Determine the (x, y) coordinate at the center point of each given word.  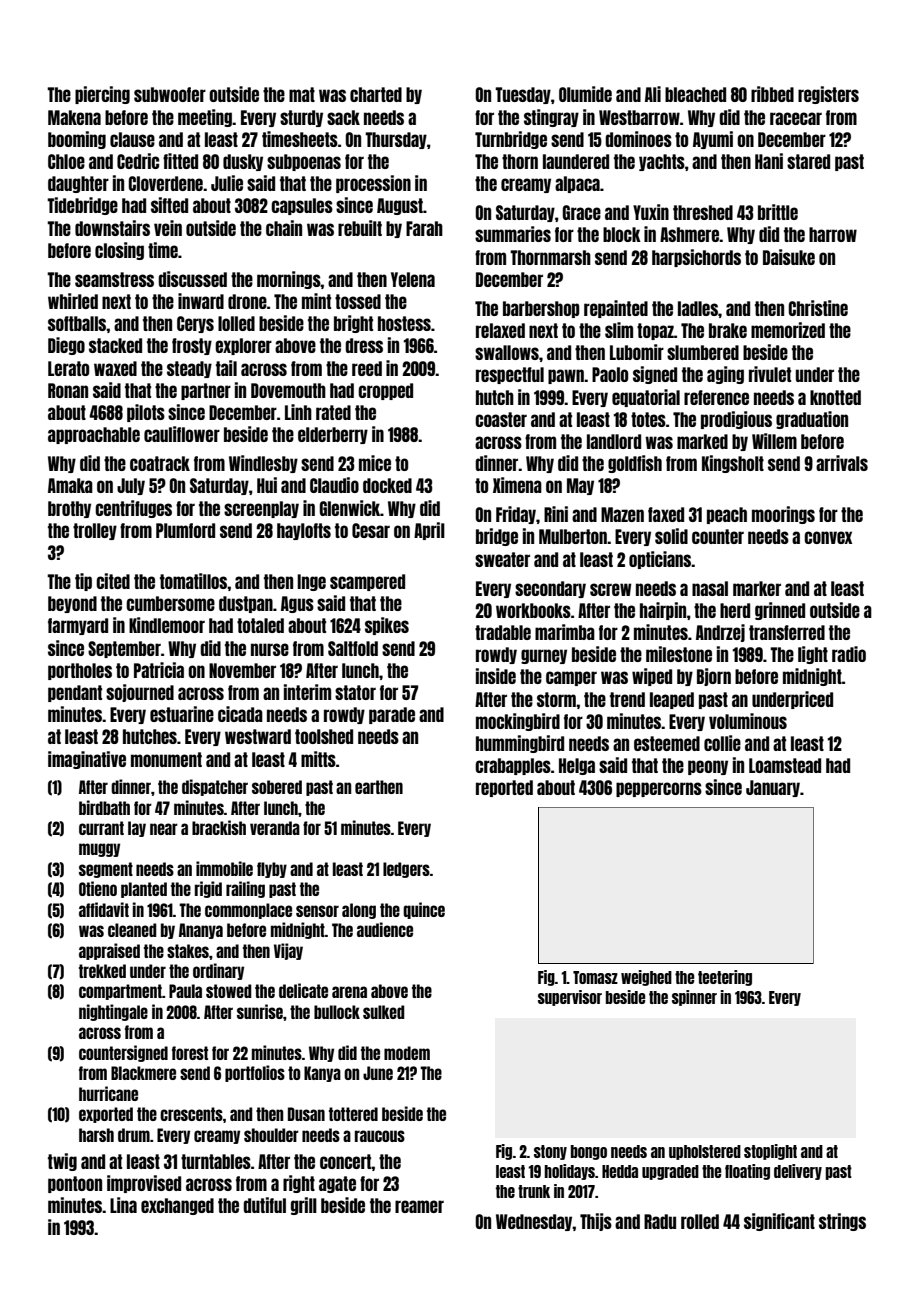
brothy (69, 509)
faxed (666, 514)
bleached (695, 94)
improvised (144, 1184)
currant (101, 828)
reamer (419, 1206)
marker (757, 588)
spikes (387, 626)
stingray (551, 118)
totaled (260, 625)
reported (504, 788)
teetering (725, 978)
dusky (243, 162)
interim (307, 692)
